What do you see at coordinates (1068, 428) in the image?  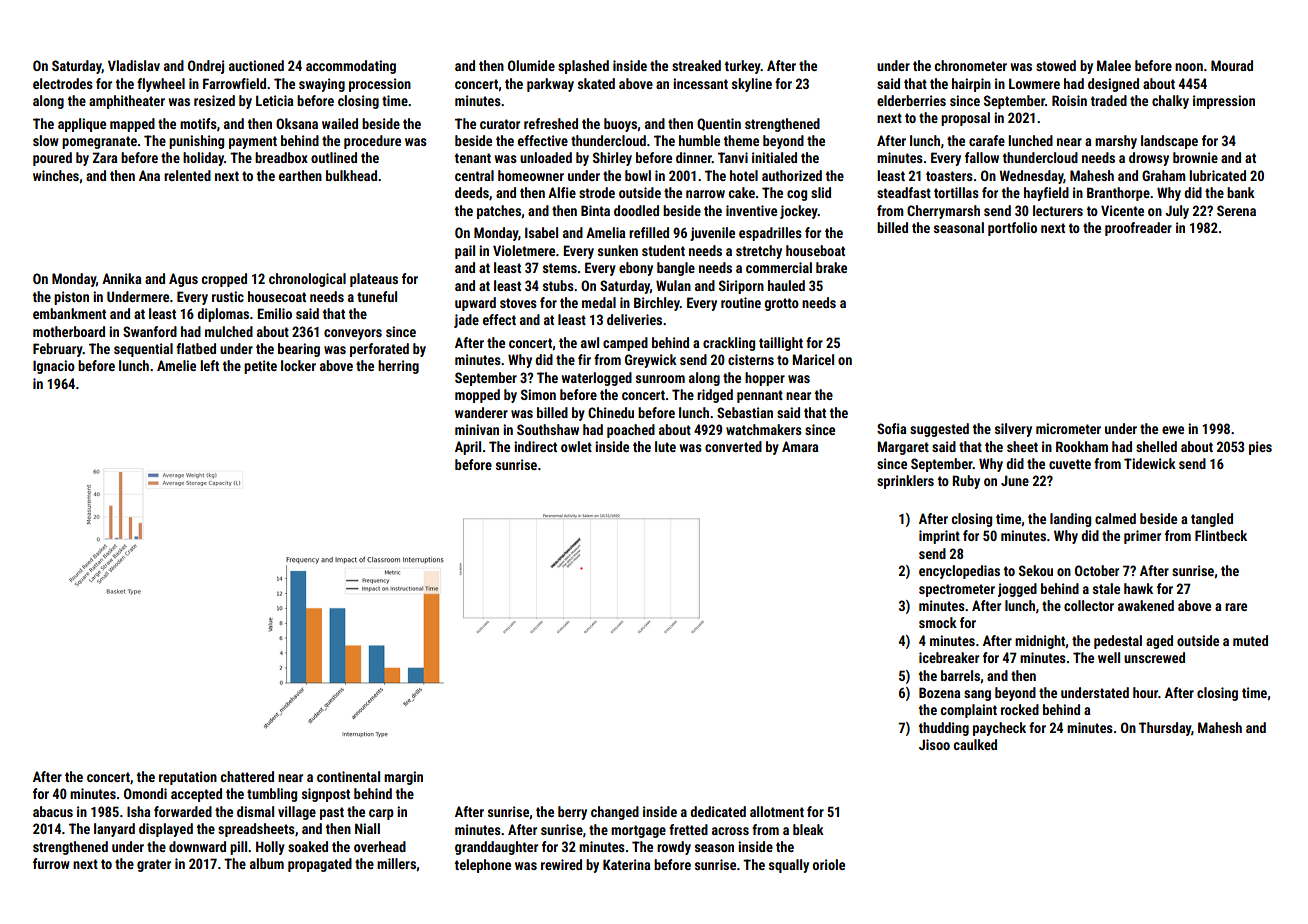 I see `micrometer` at bounding box center [1068, 428].
